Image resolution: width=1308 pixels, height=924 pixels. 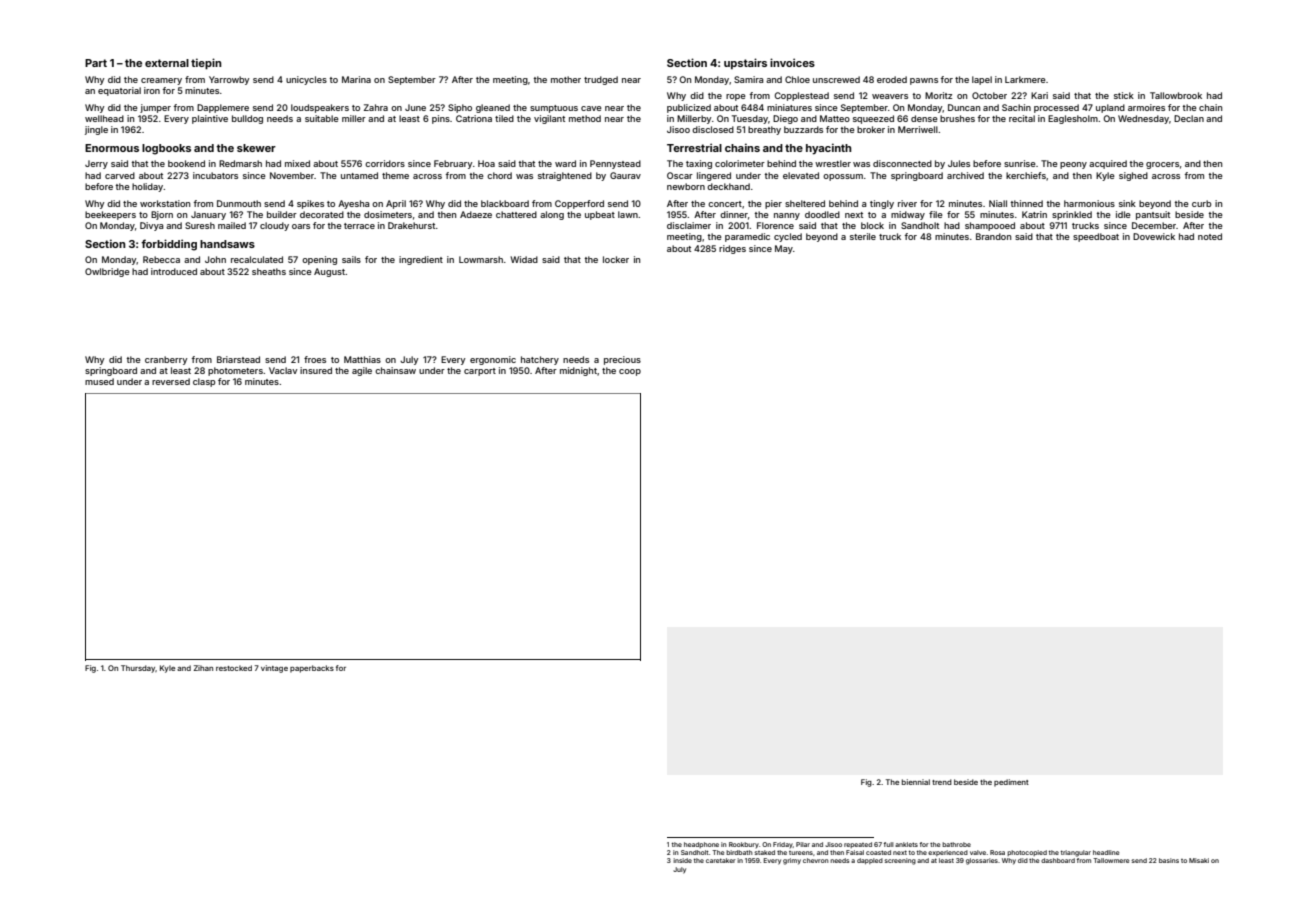 I want to click on jumper, so click(x=155, y=108).
